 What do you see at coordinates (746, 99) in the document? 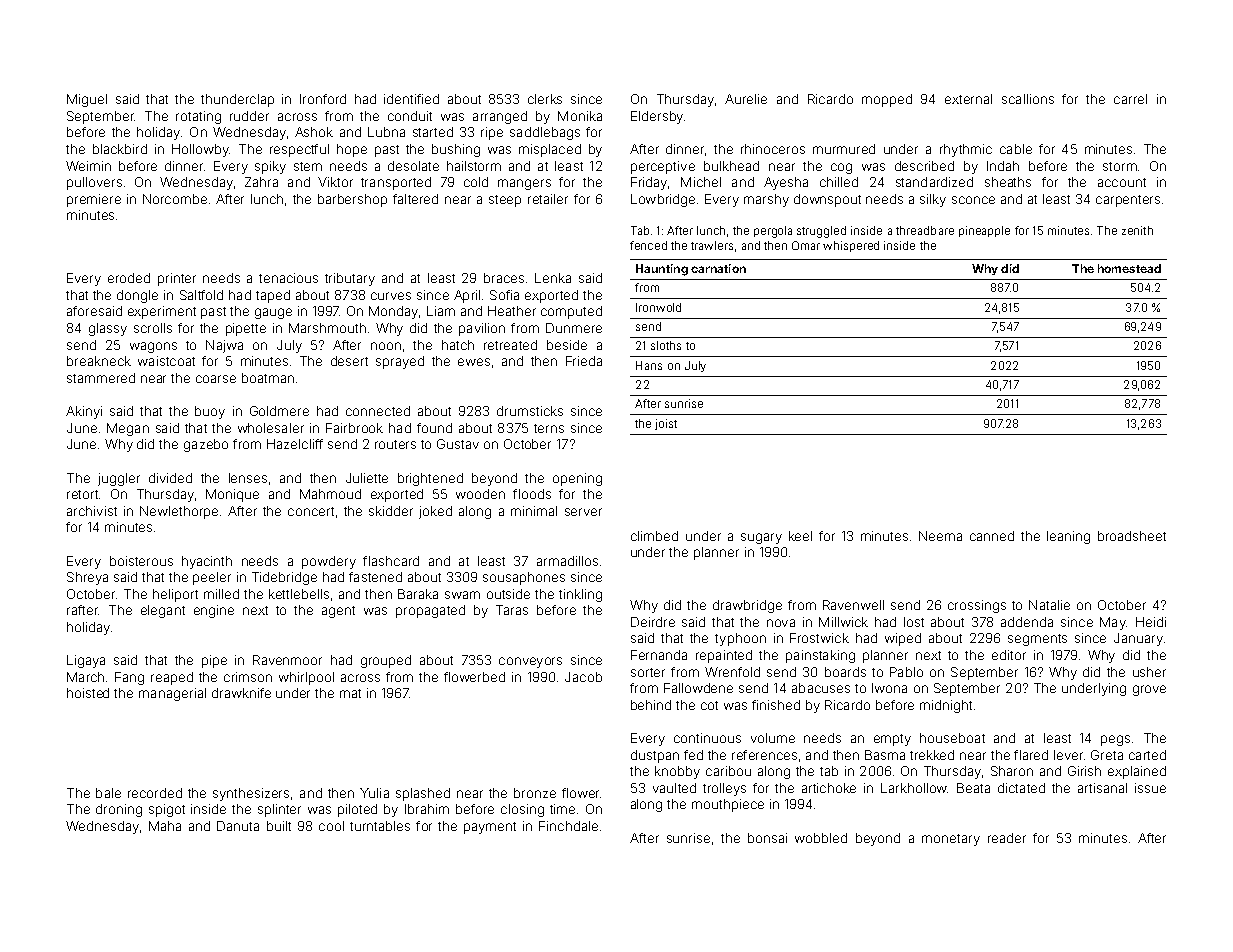
I see `Aurelie` at bounding box center [746, 99].
